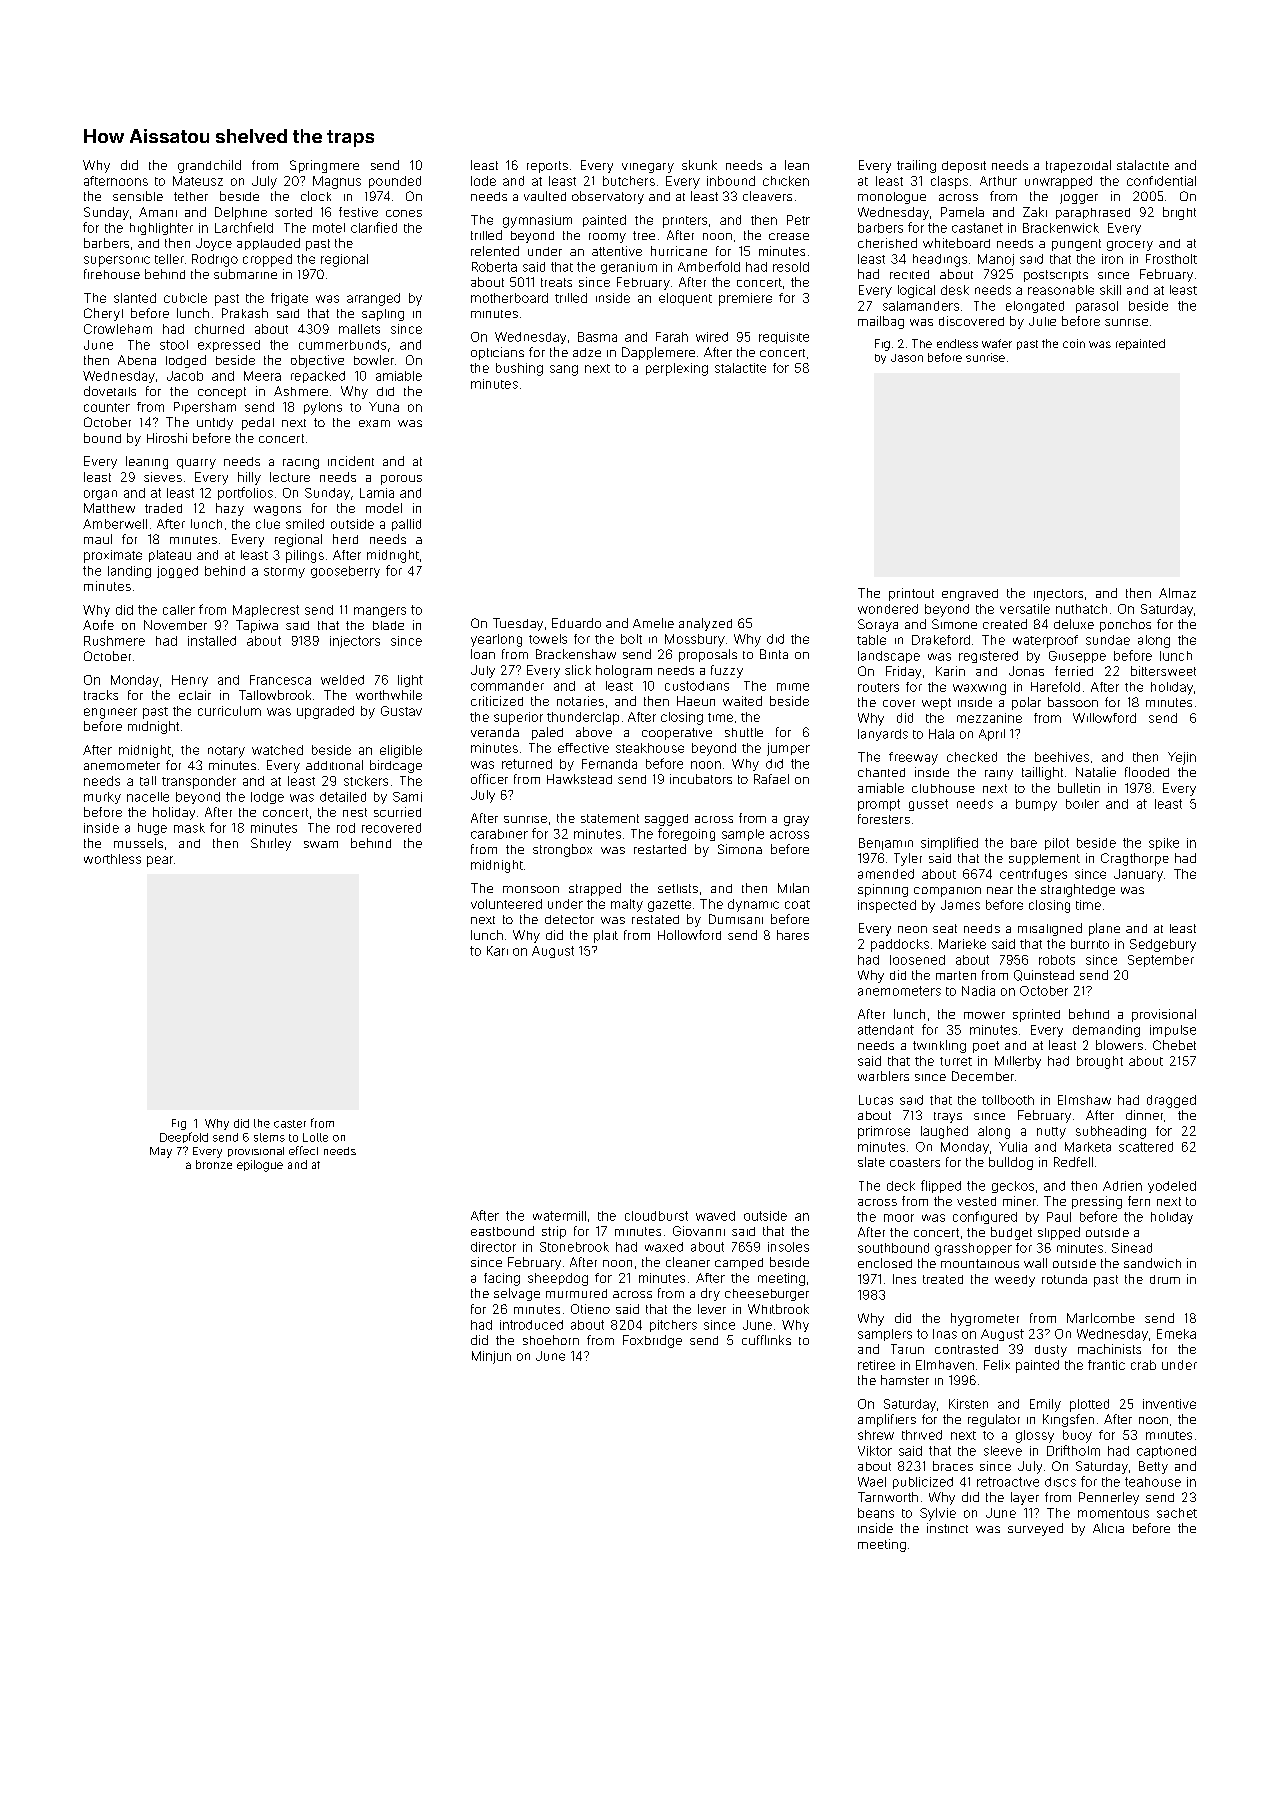 This screenshot has height=1810, width=1280. What do you see at coordinates (551, 1340) in the screenshot?
I see `shoehorn` at bounding box center [551, 1340].
